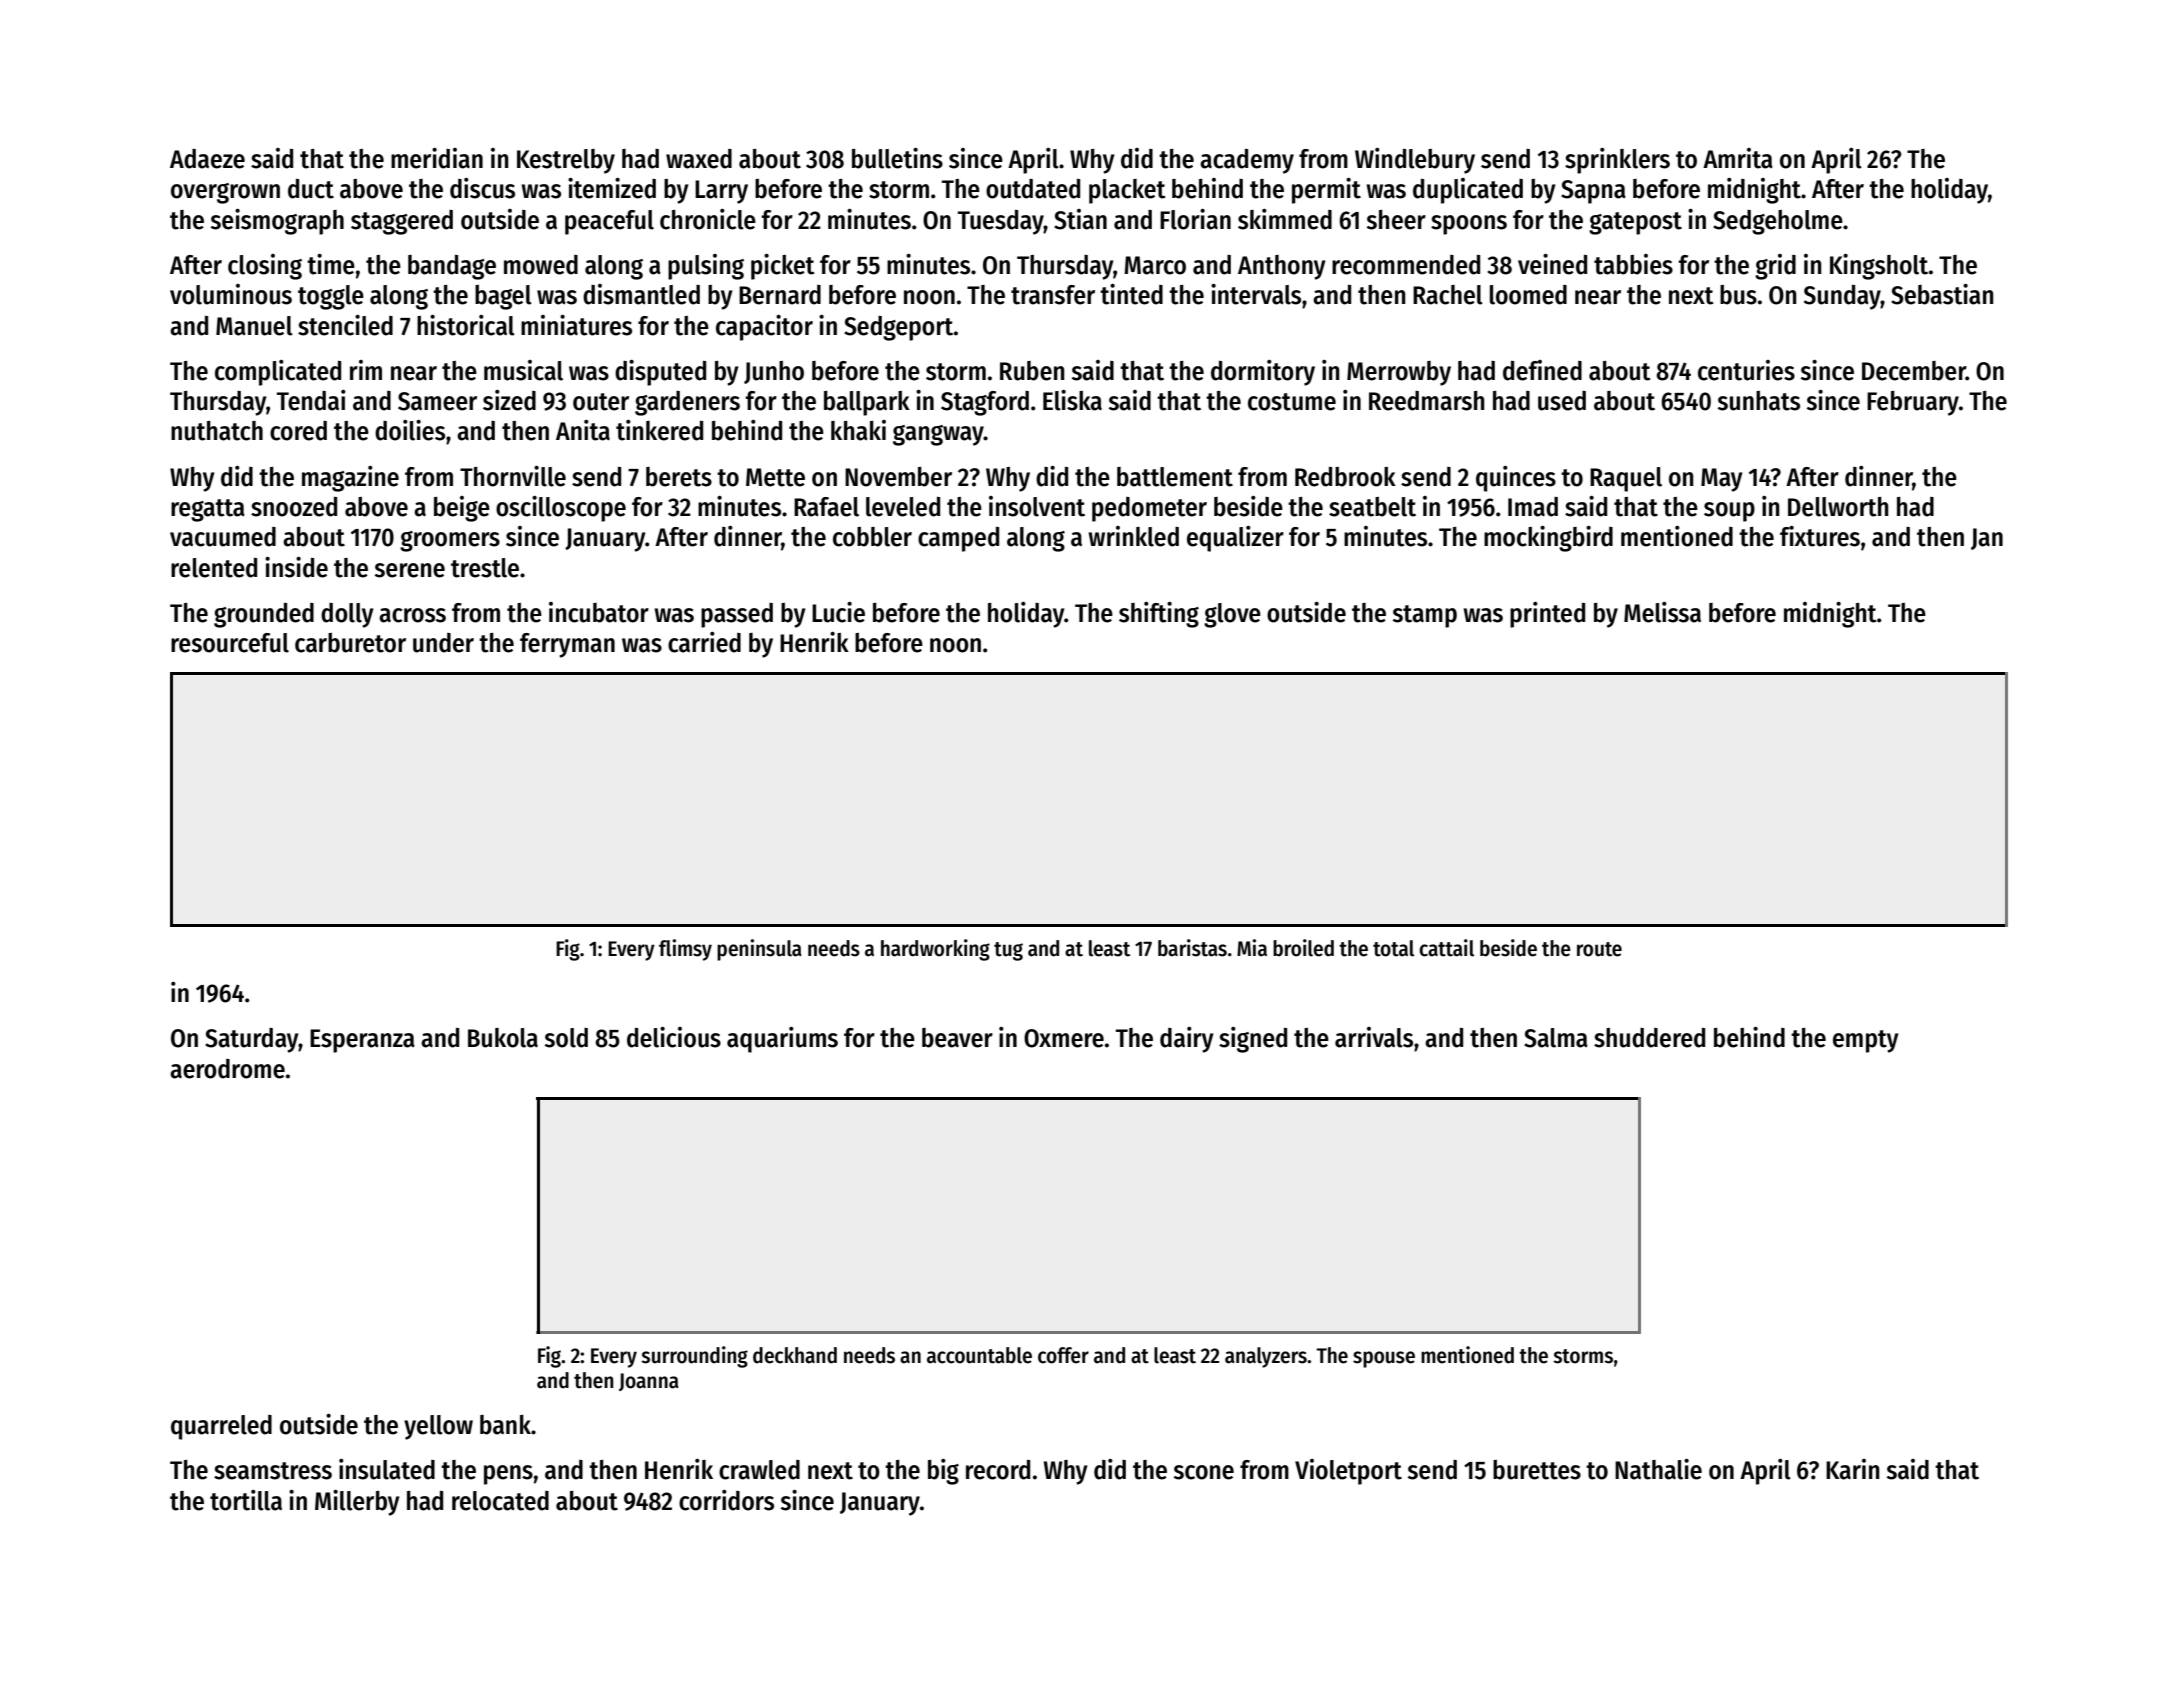 This page has width=2178, height=1683. What do you see at coordinates (782, 1040) in the page?
I see `aquariums` at bounding box center [782, 1040].
